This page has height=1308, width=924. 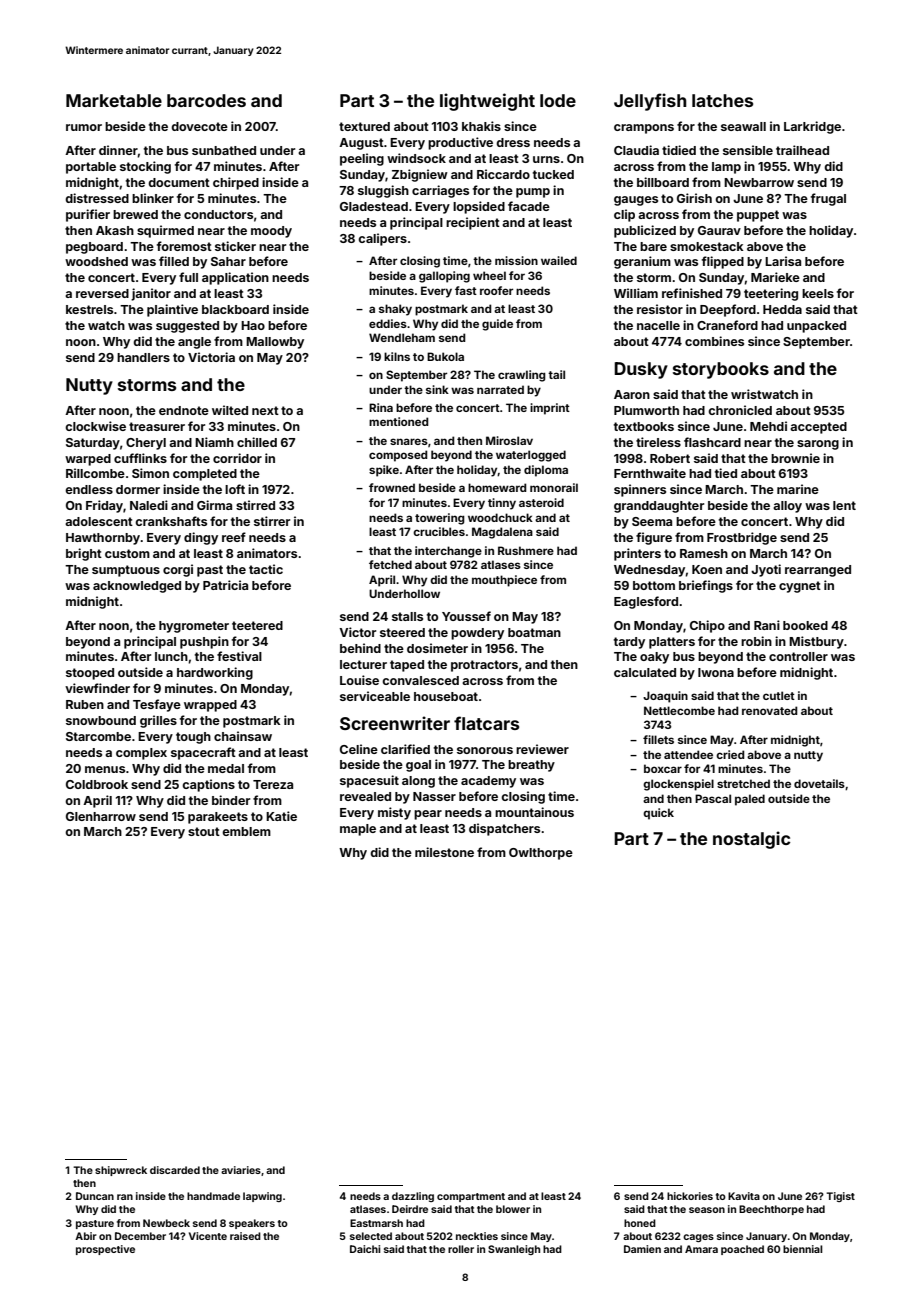 I want to click on chirped, so click(x=236, y=183).
